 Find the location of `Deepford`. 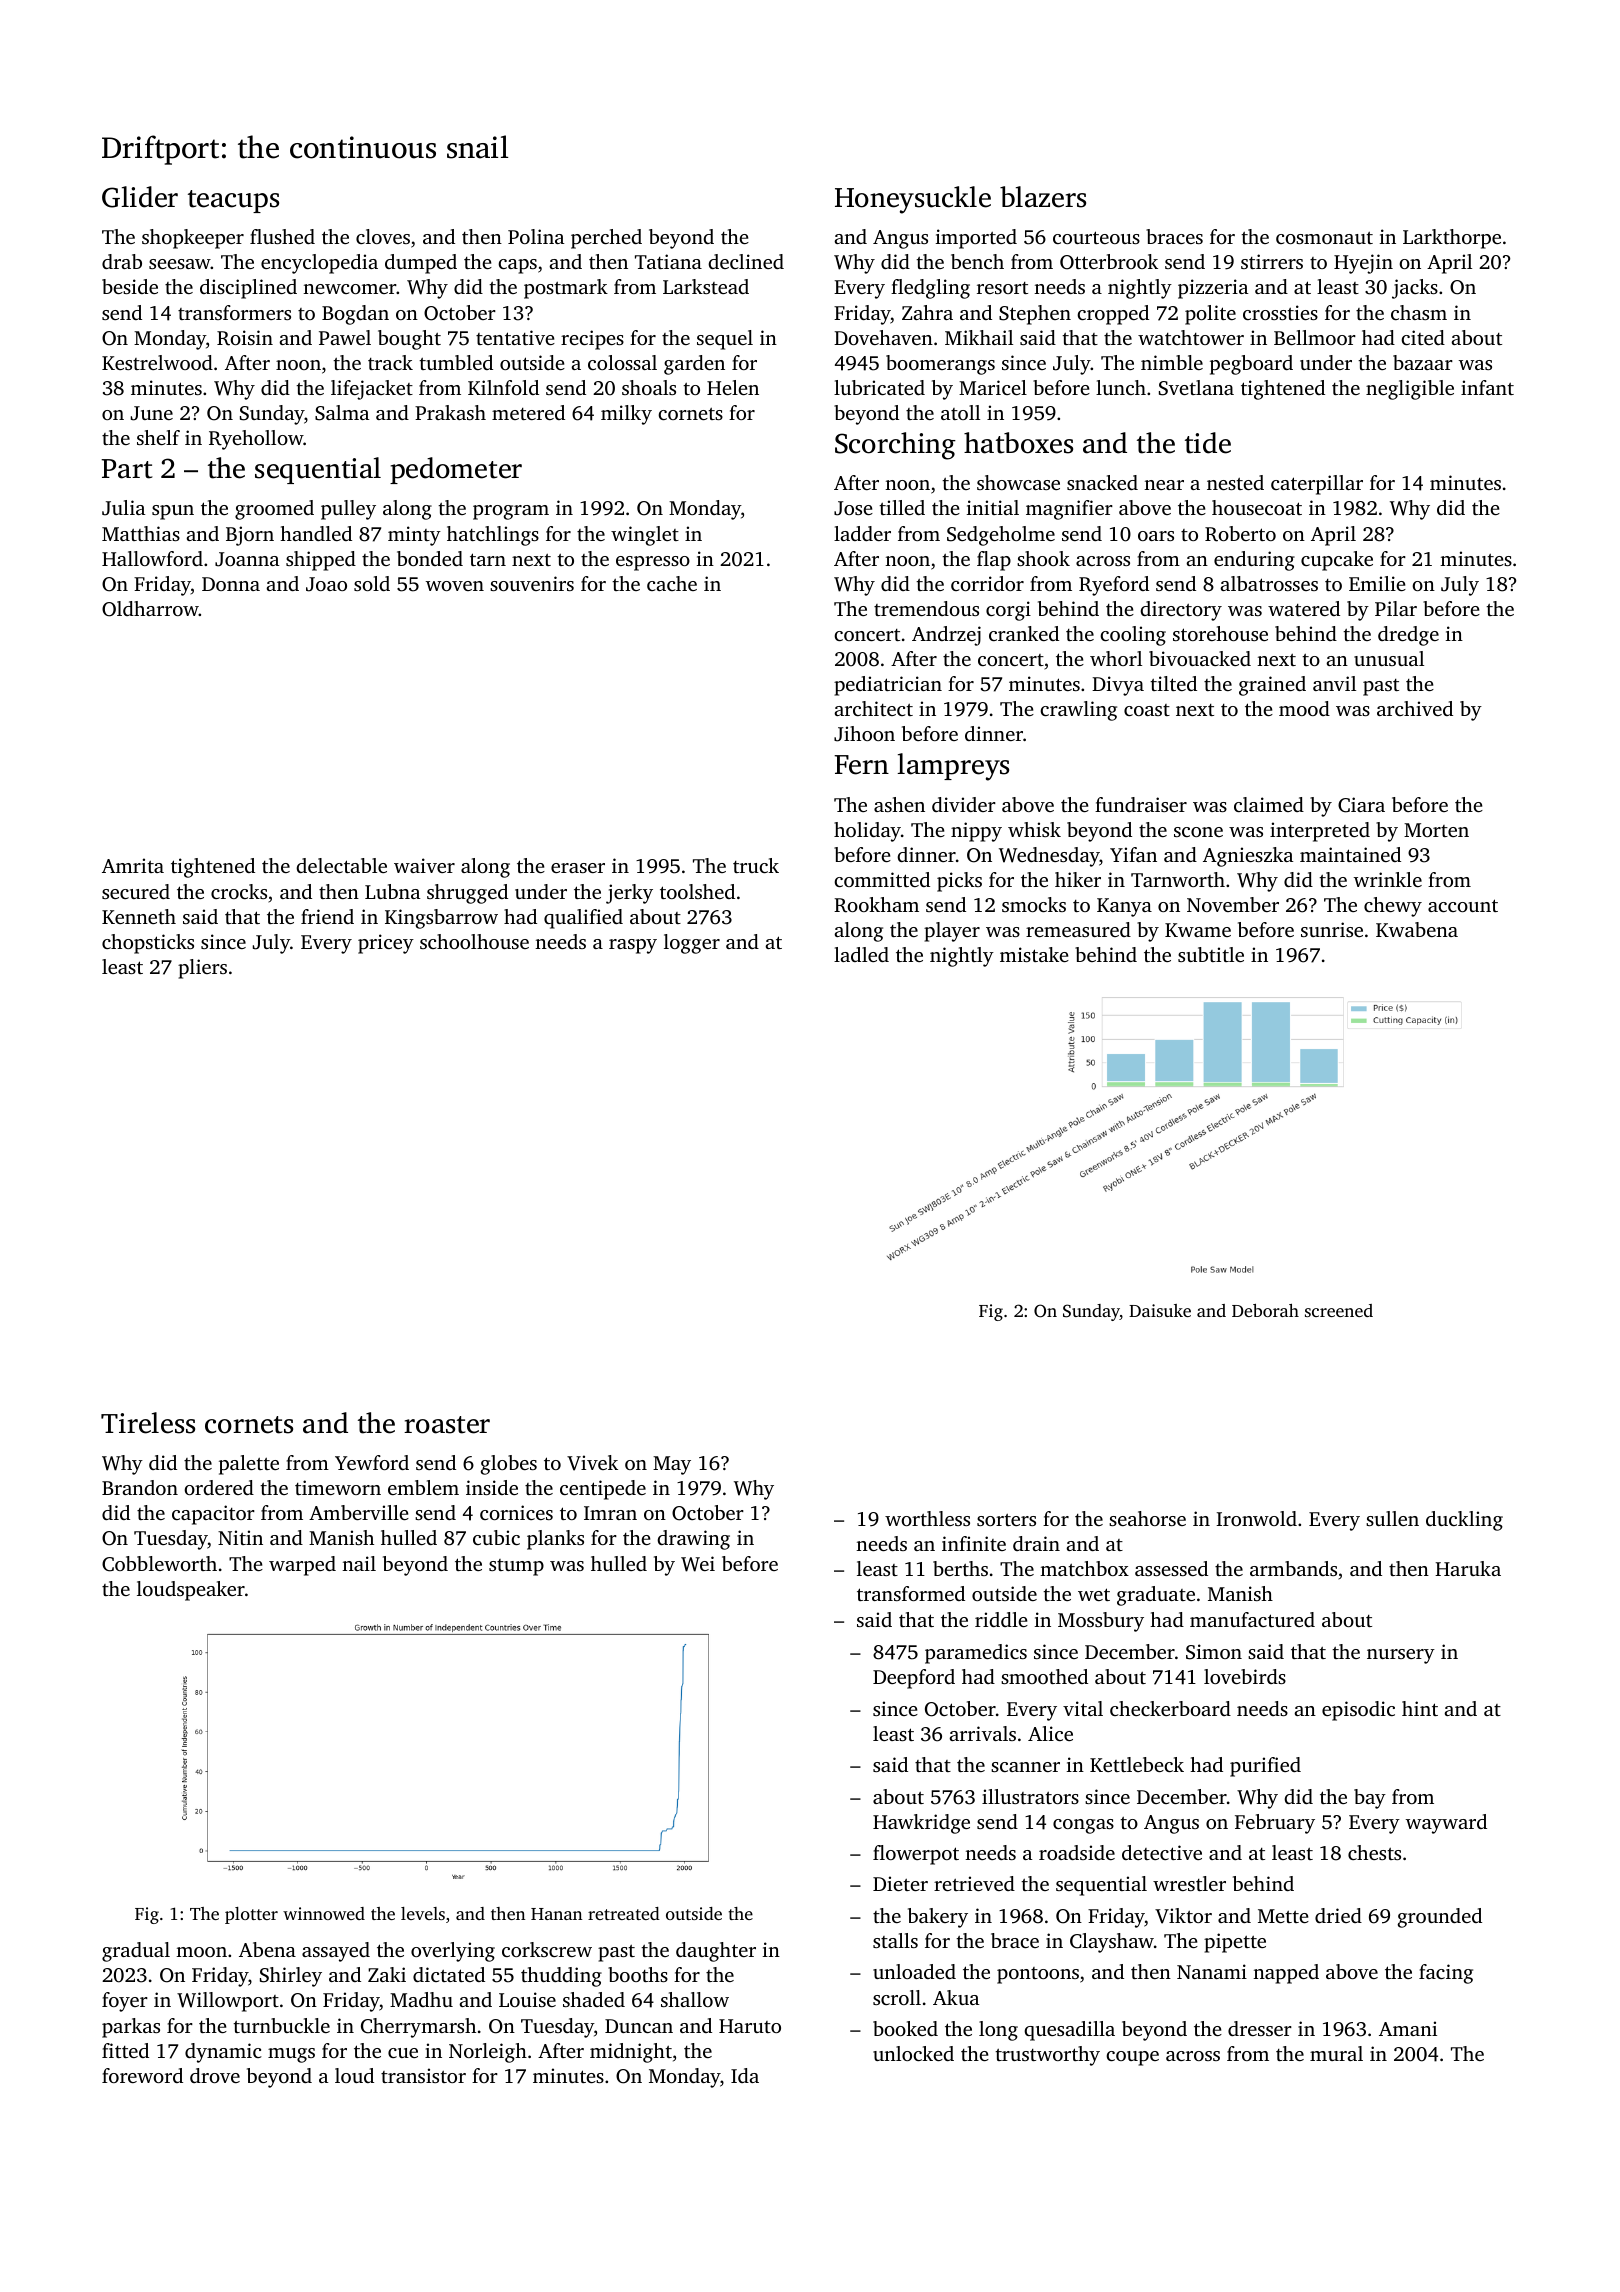

Deepford is located at coordinates (914, 1679).
